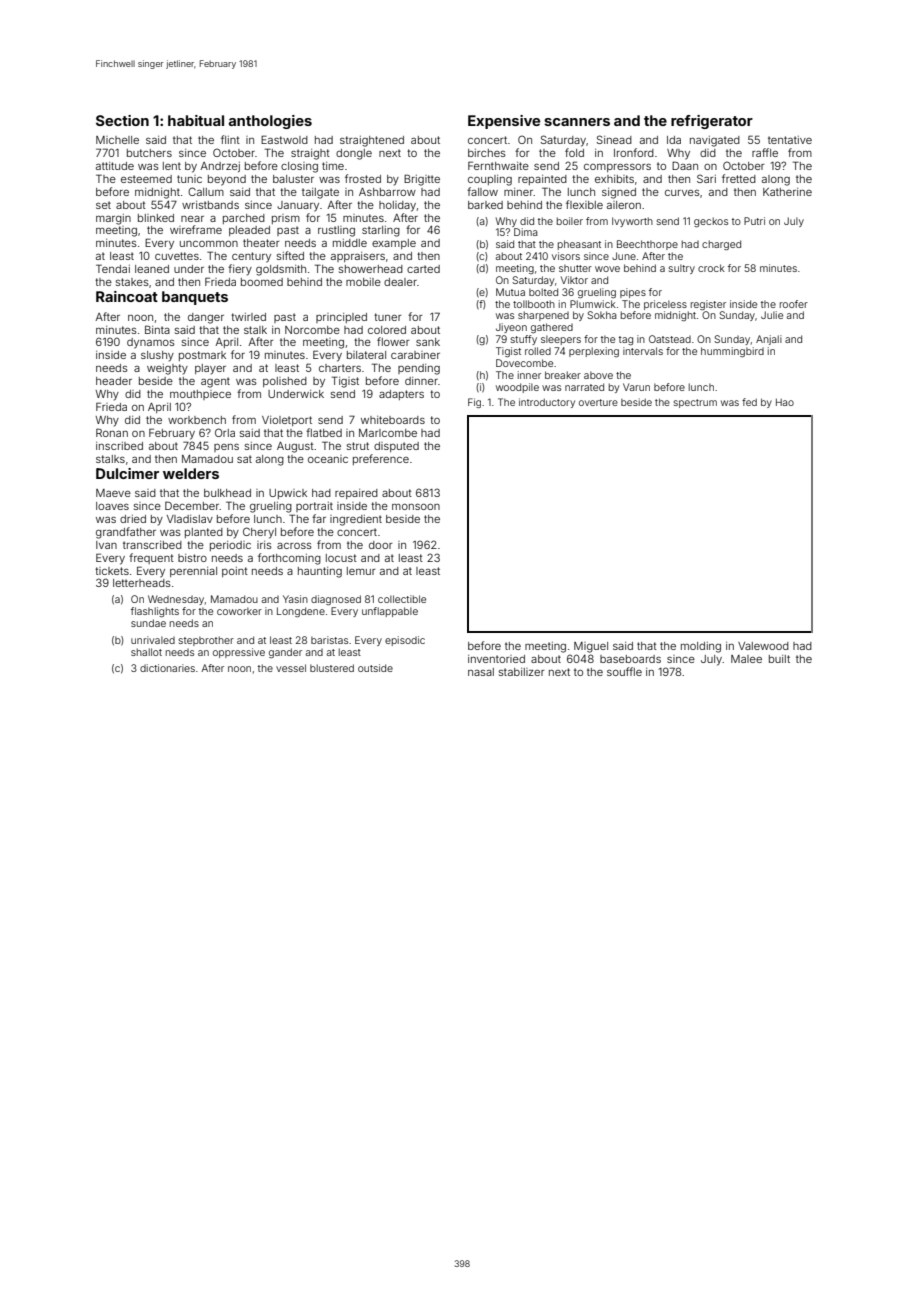 The width and height of the image is (908, 1316). Describe the element at coordinates (598, 402) in the image. I see `overture` at that location.
